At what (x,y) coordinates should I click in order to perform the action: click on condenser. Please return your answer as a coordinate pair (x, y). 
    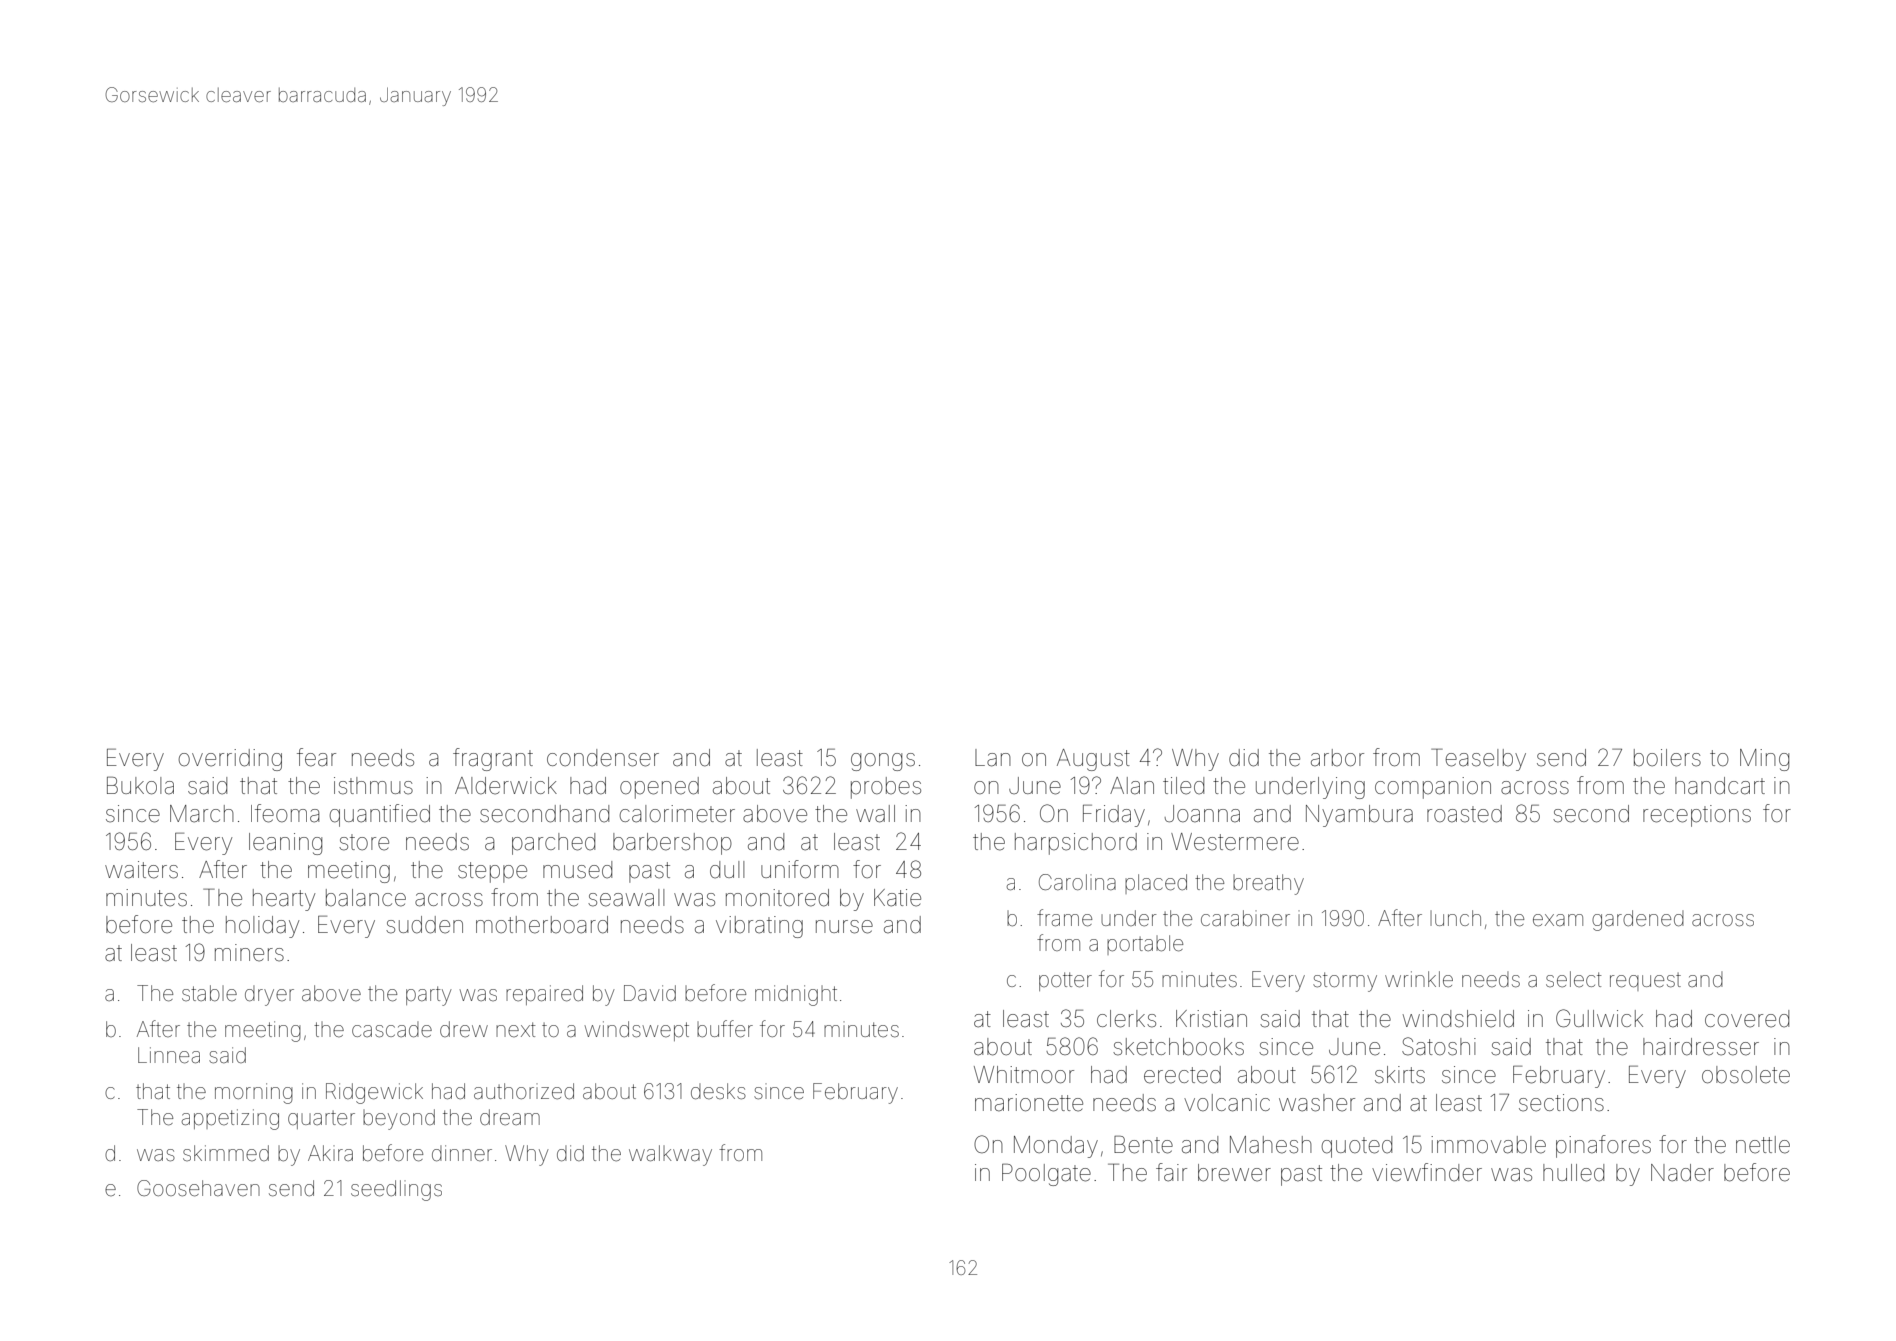
    Looking at the image, I should click on (603, 758).
